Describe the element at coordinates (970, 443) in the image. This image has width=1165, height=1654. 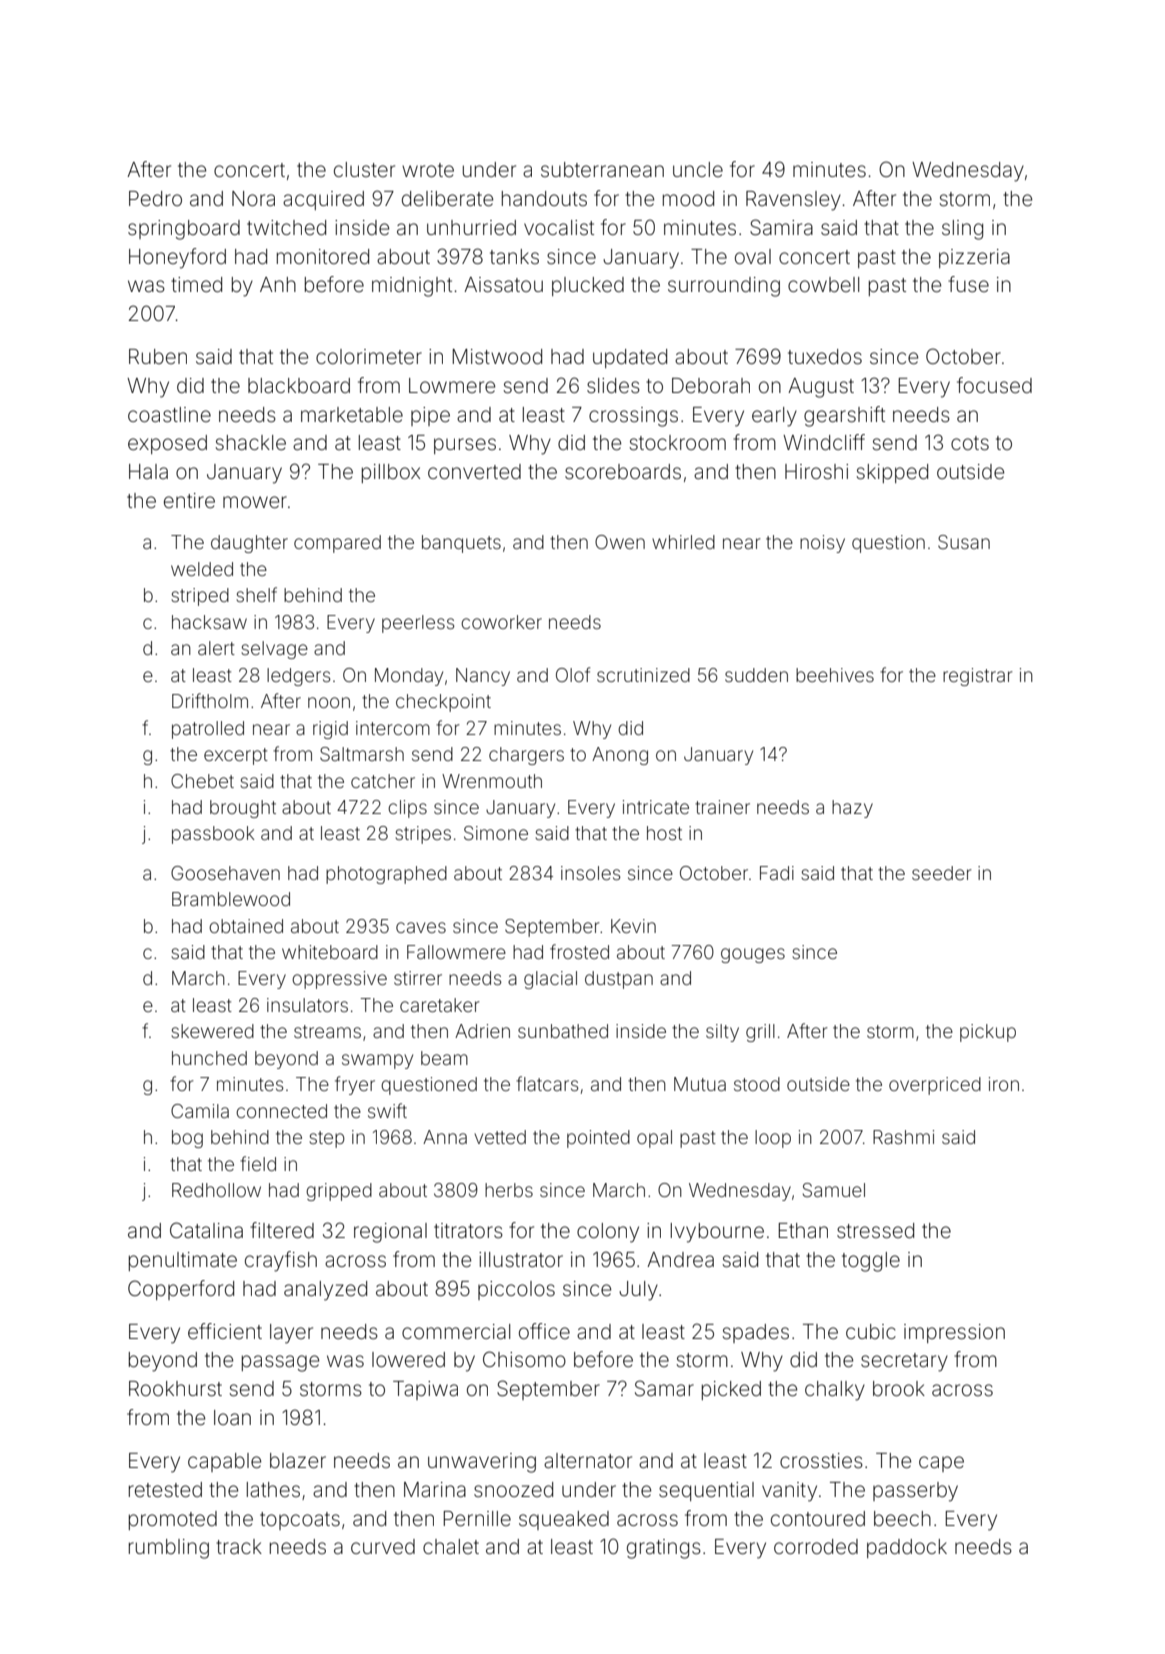
I see `cots` at that location.
